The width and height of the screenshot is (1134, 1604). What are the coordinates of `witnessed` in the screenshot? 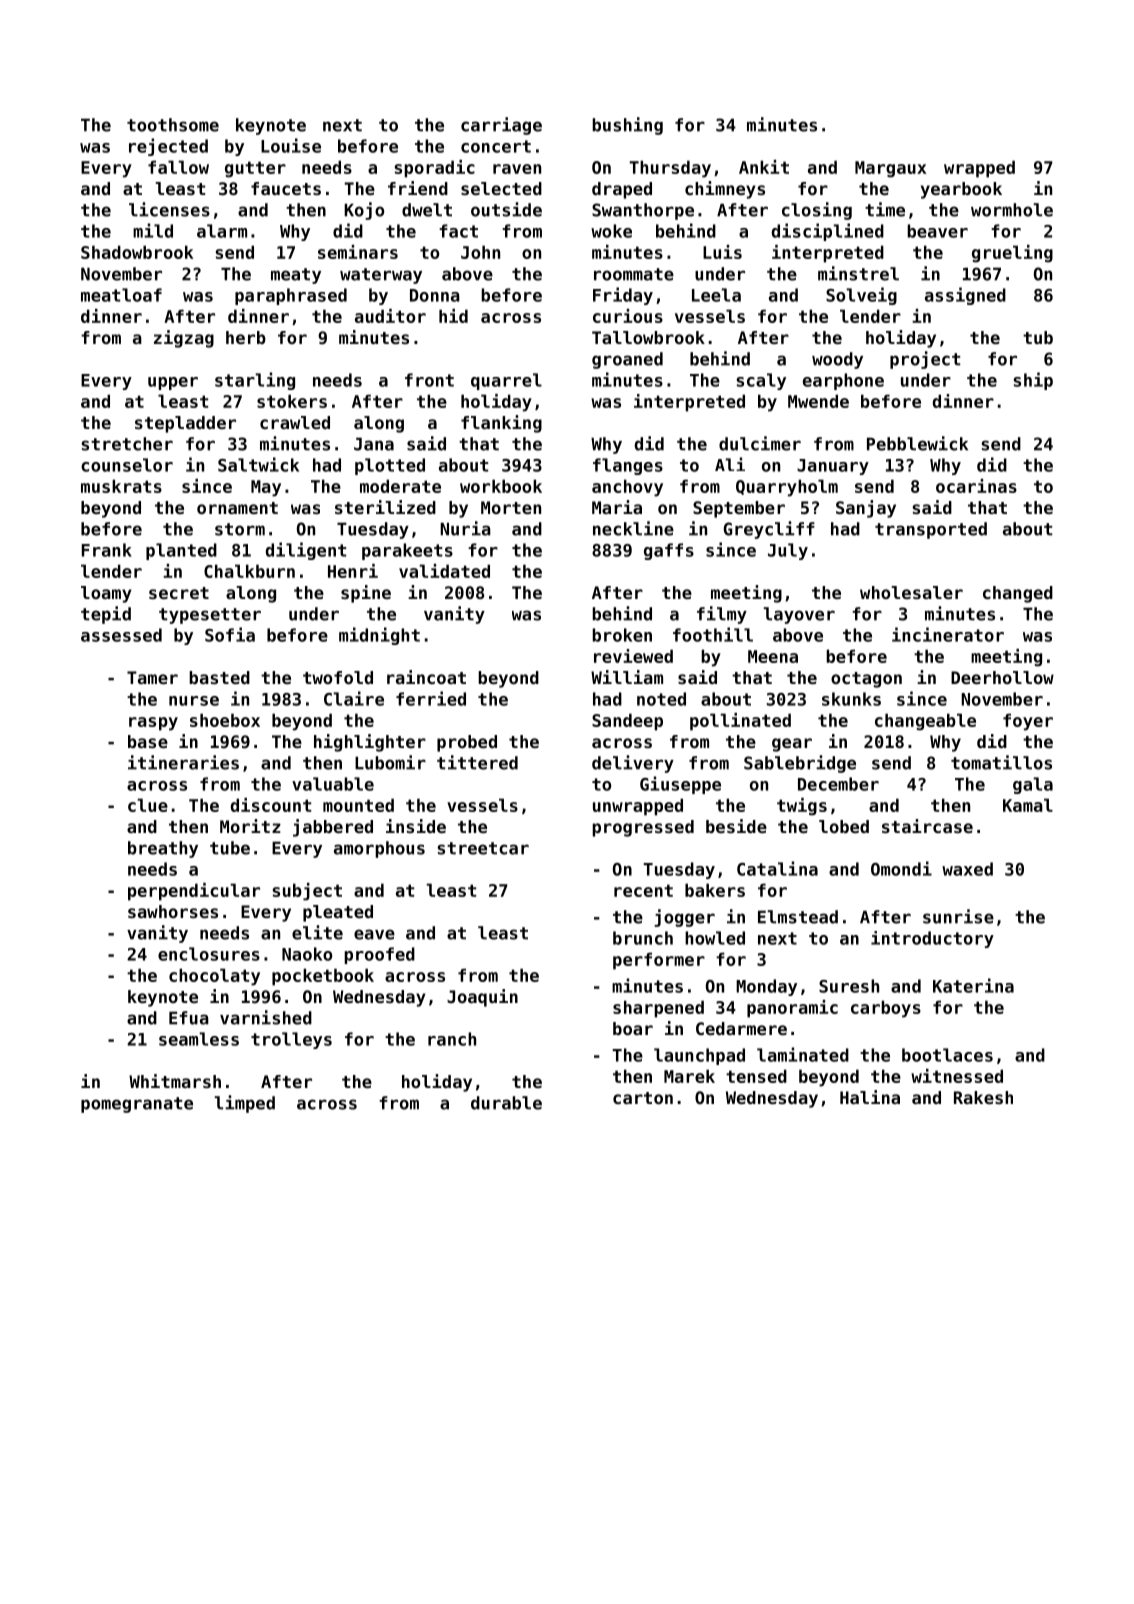 It's located at (957, 1076).
